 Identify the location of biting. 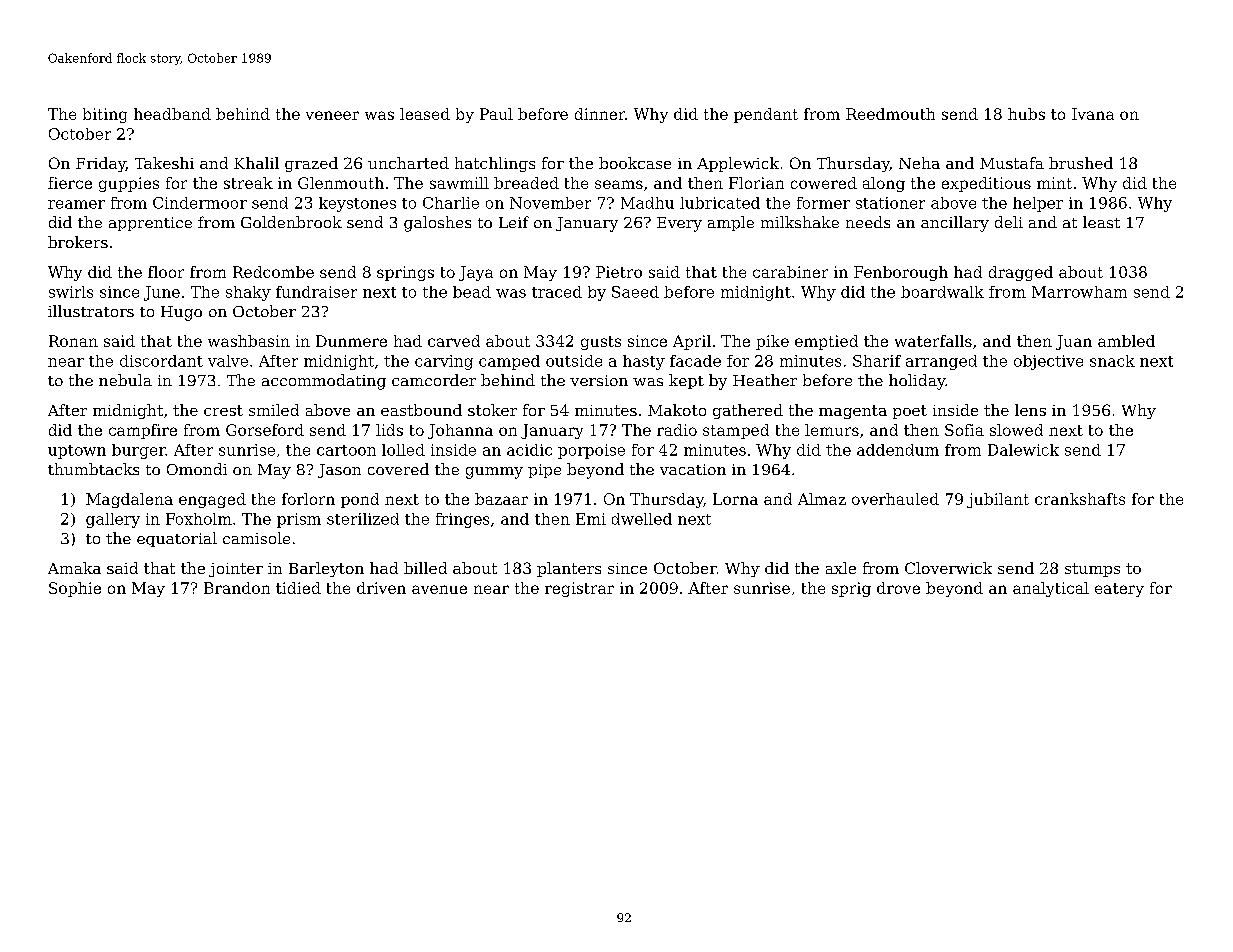
(105, 115).
